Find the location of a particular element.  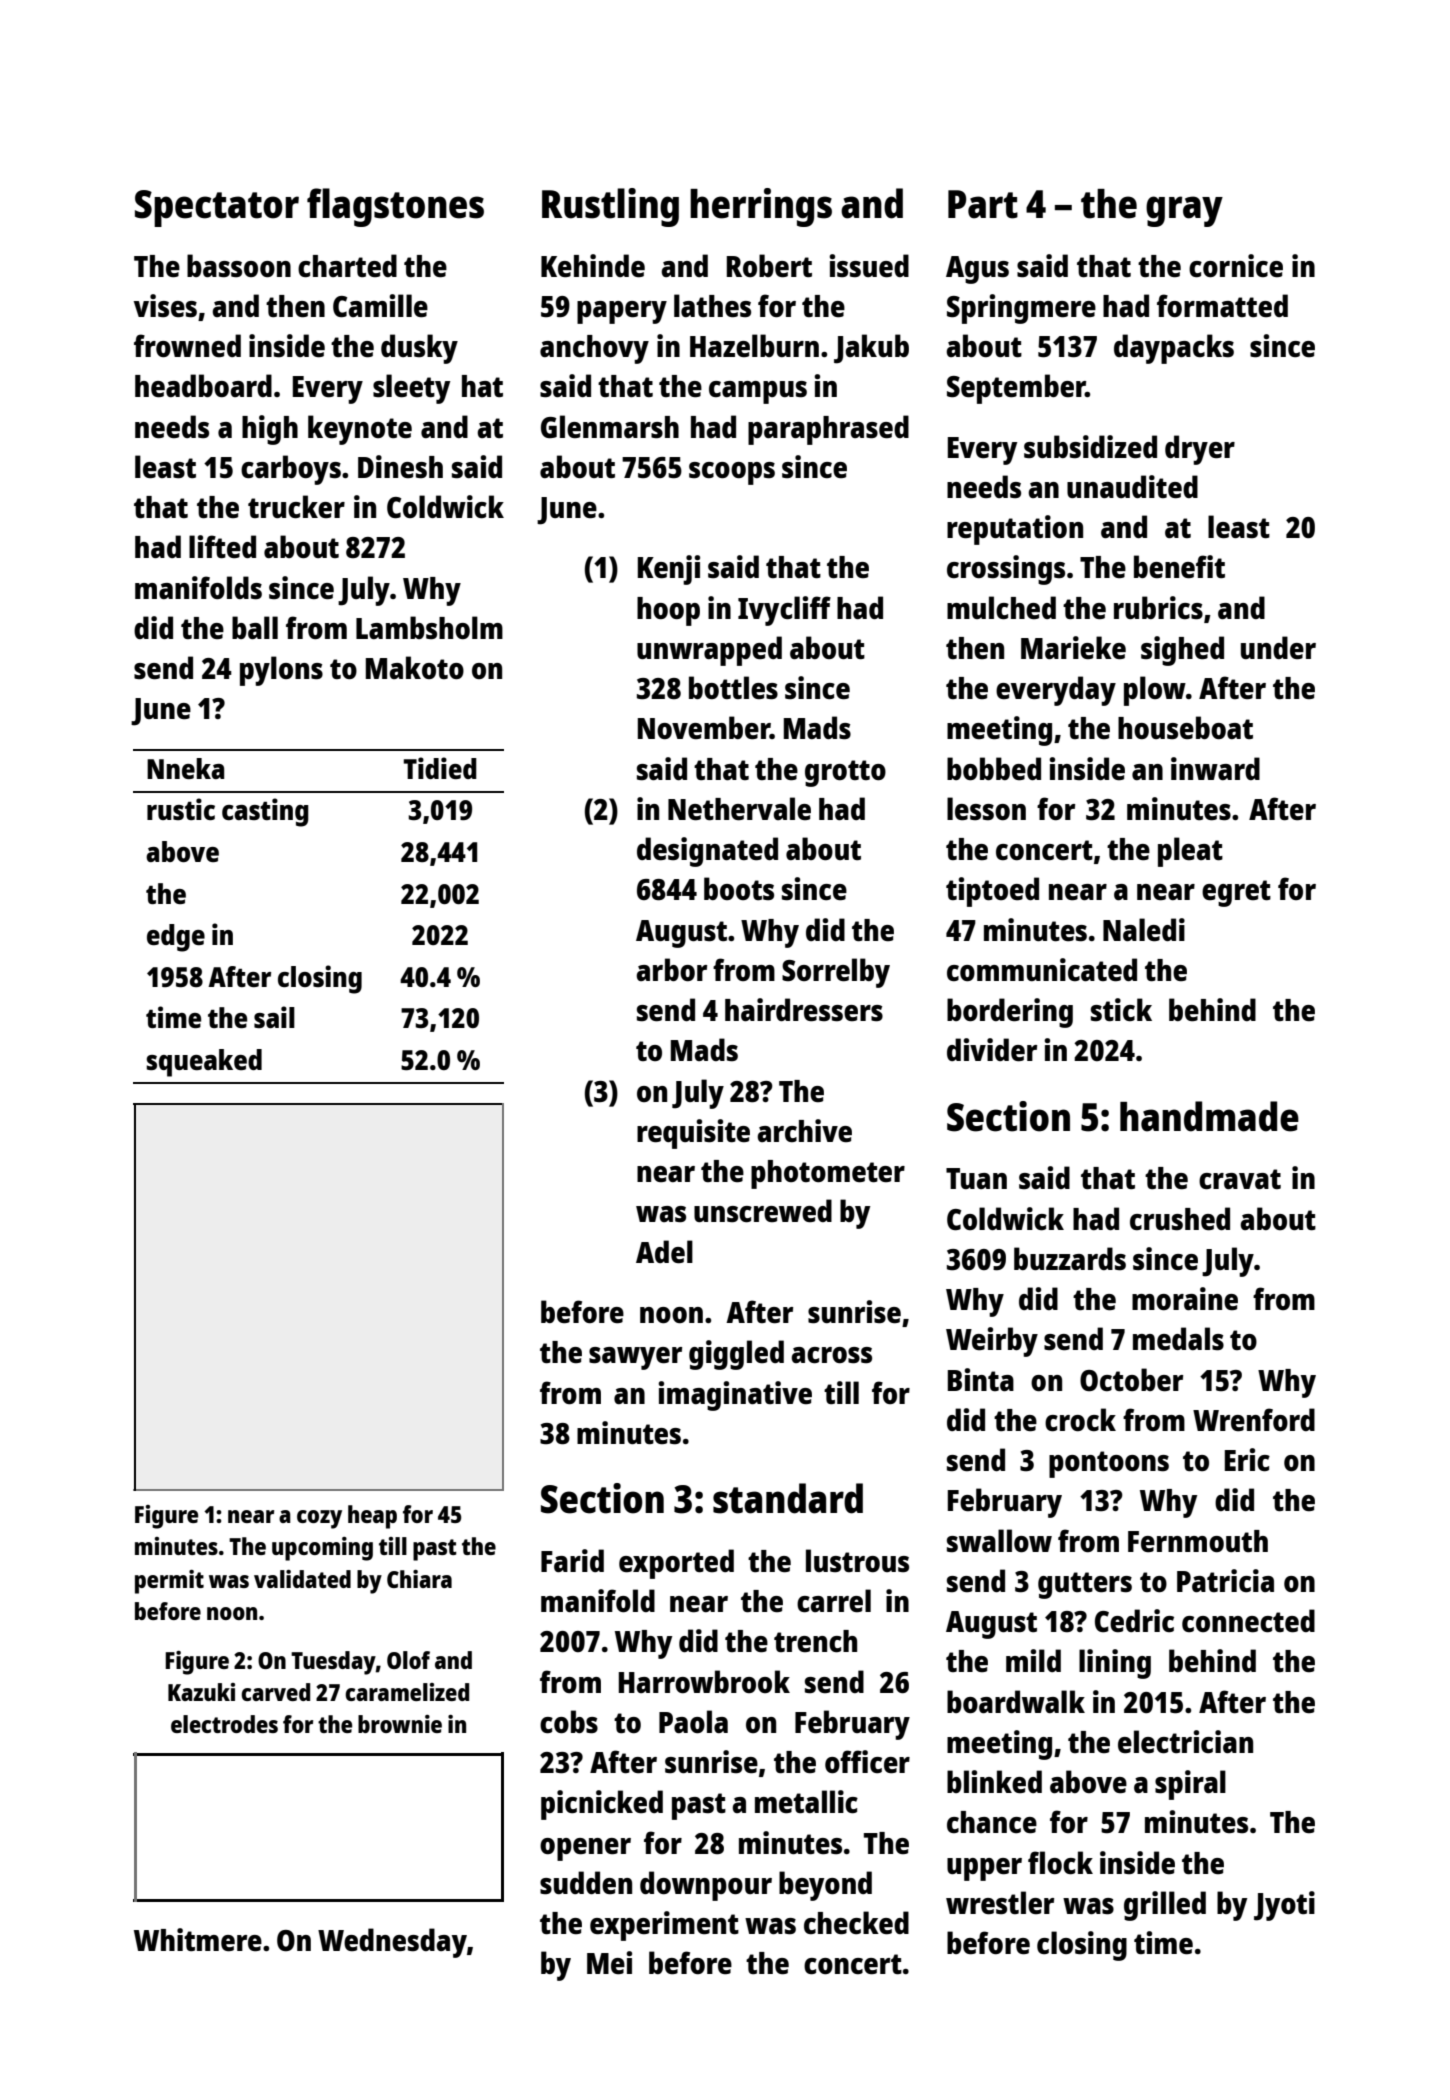

heap is located at coordinates (372, 1517).
